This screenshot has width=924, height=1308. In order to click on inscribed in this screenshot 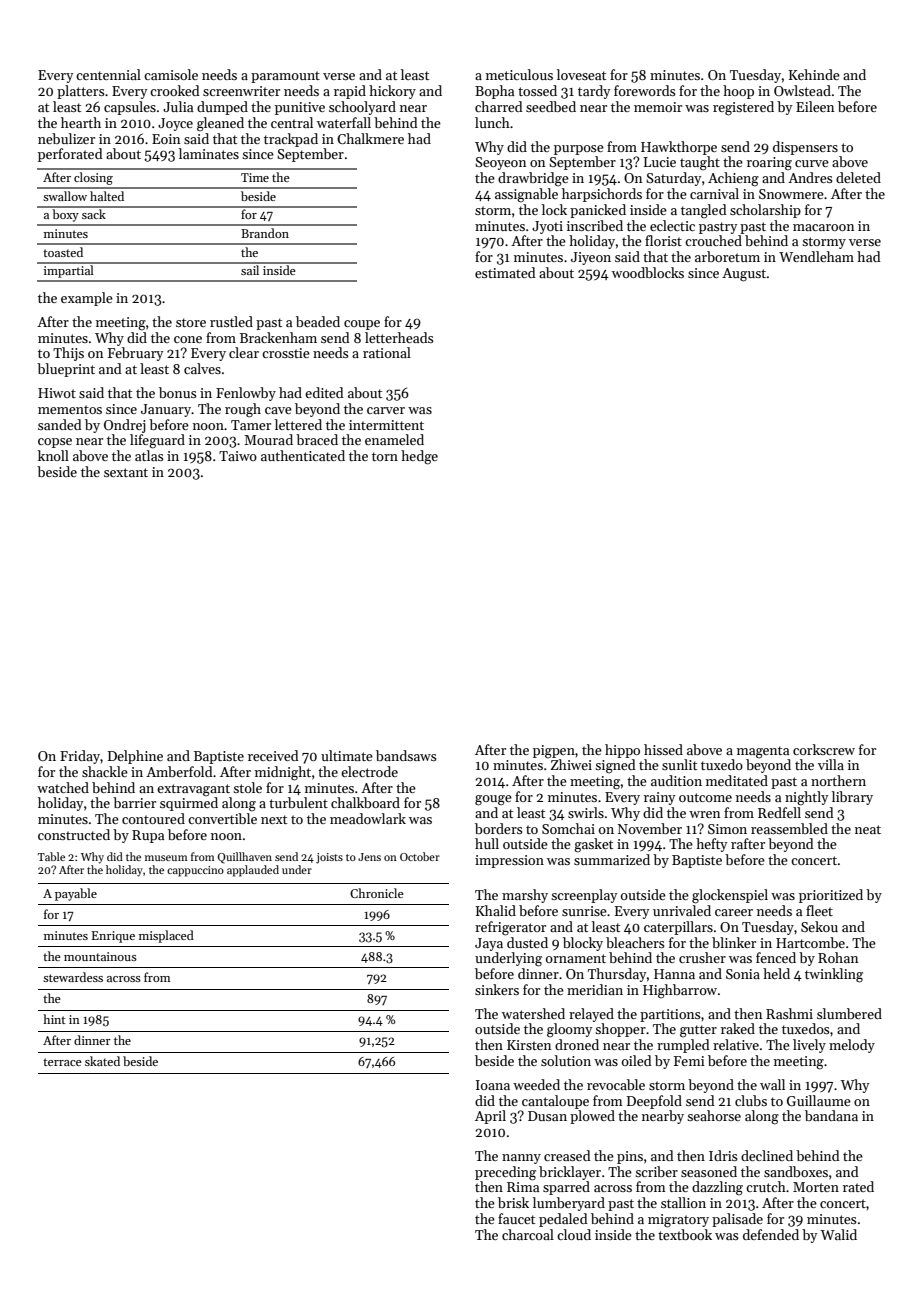, I will do `click(595, 225)`.
